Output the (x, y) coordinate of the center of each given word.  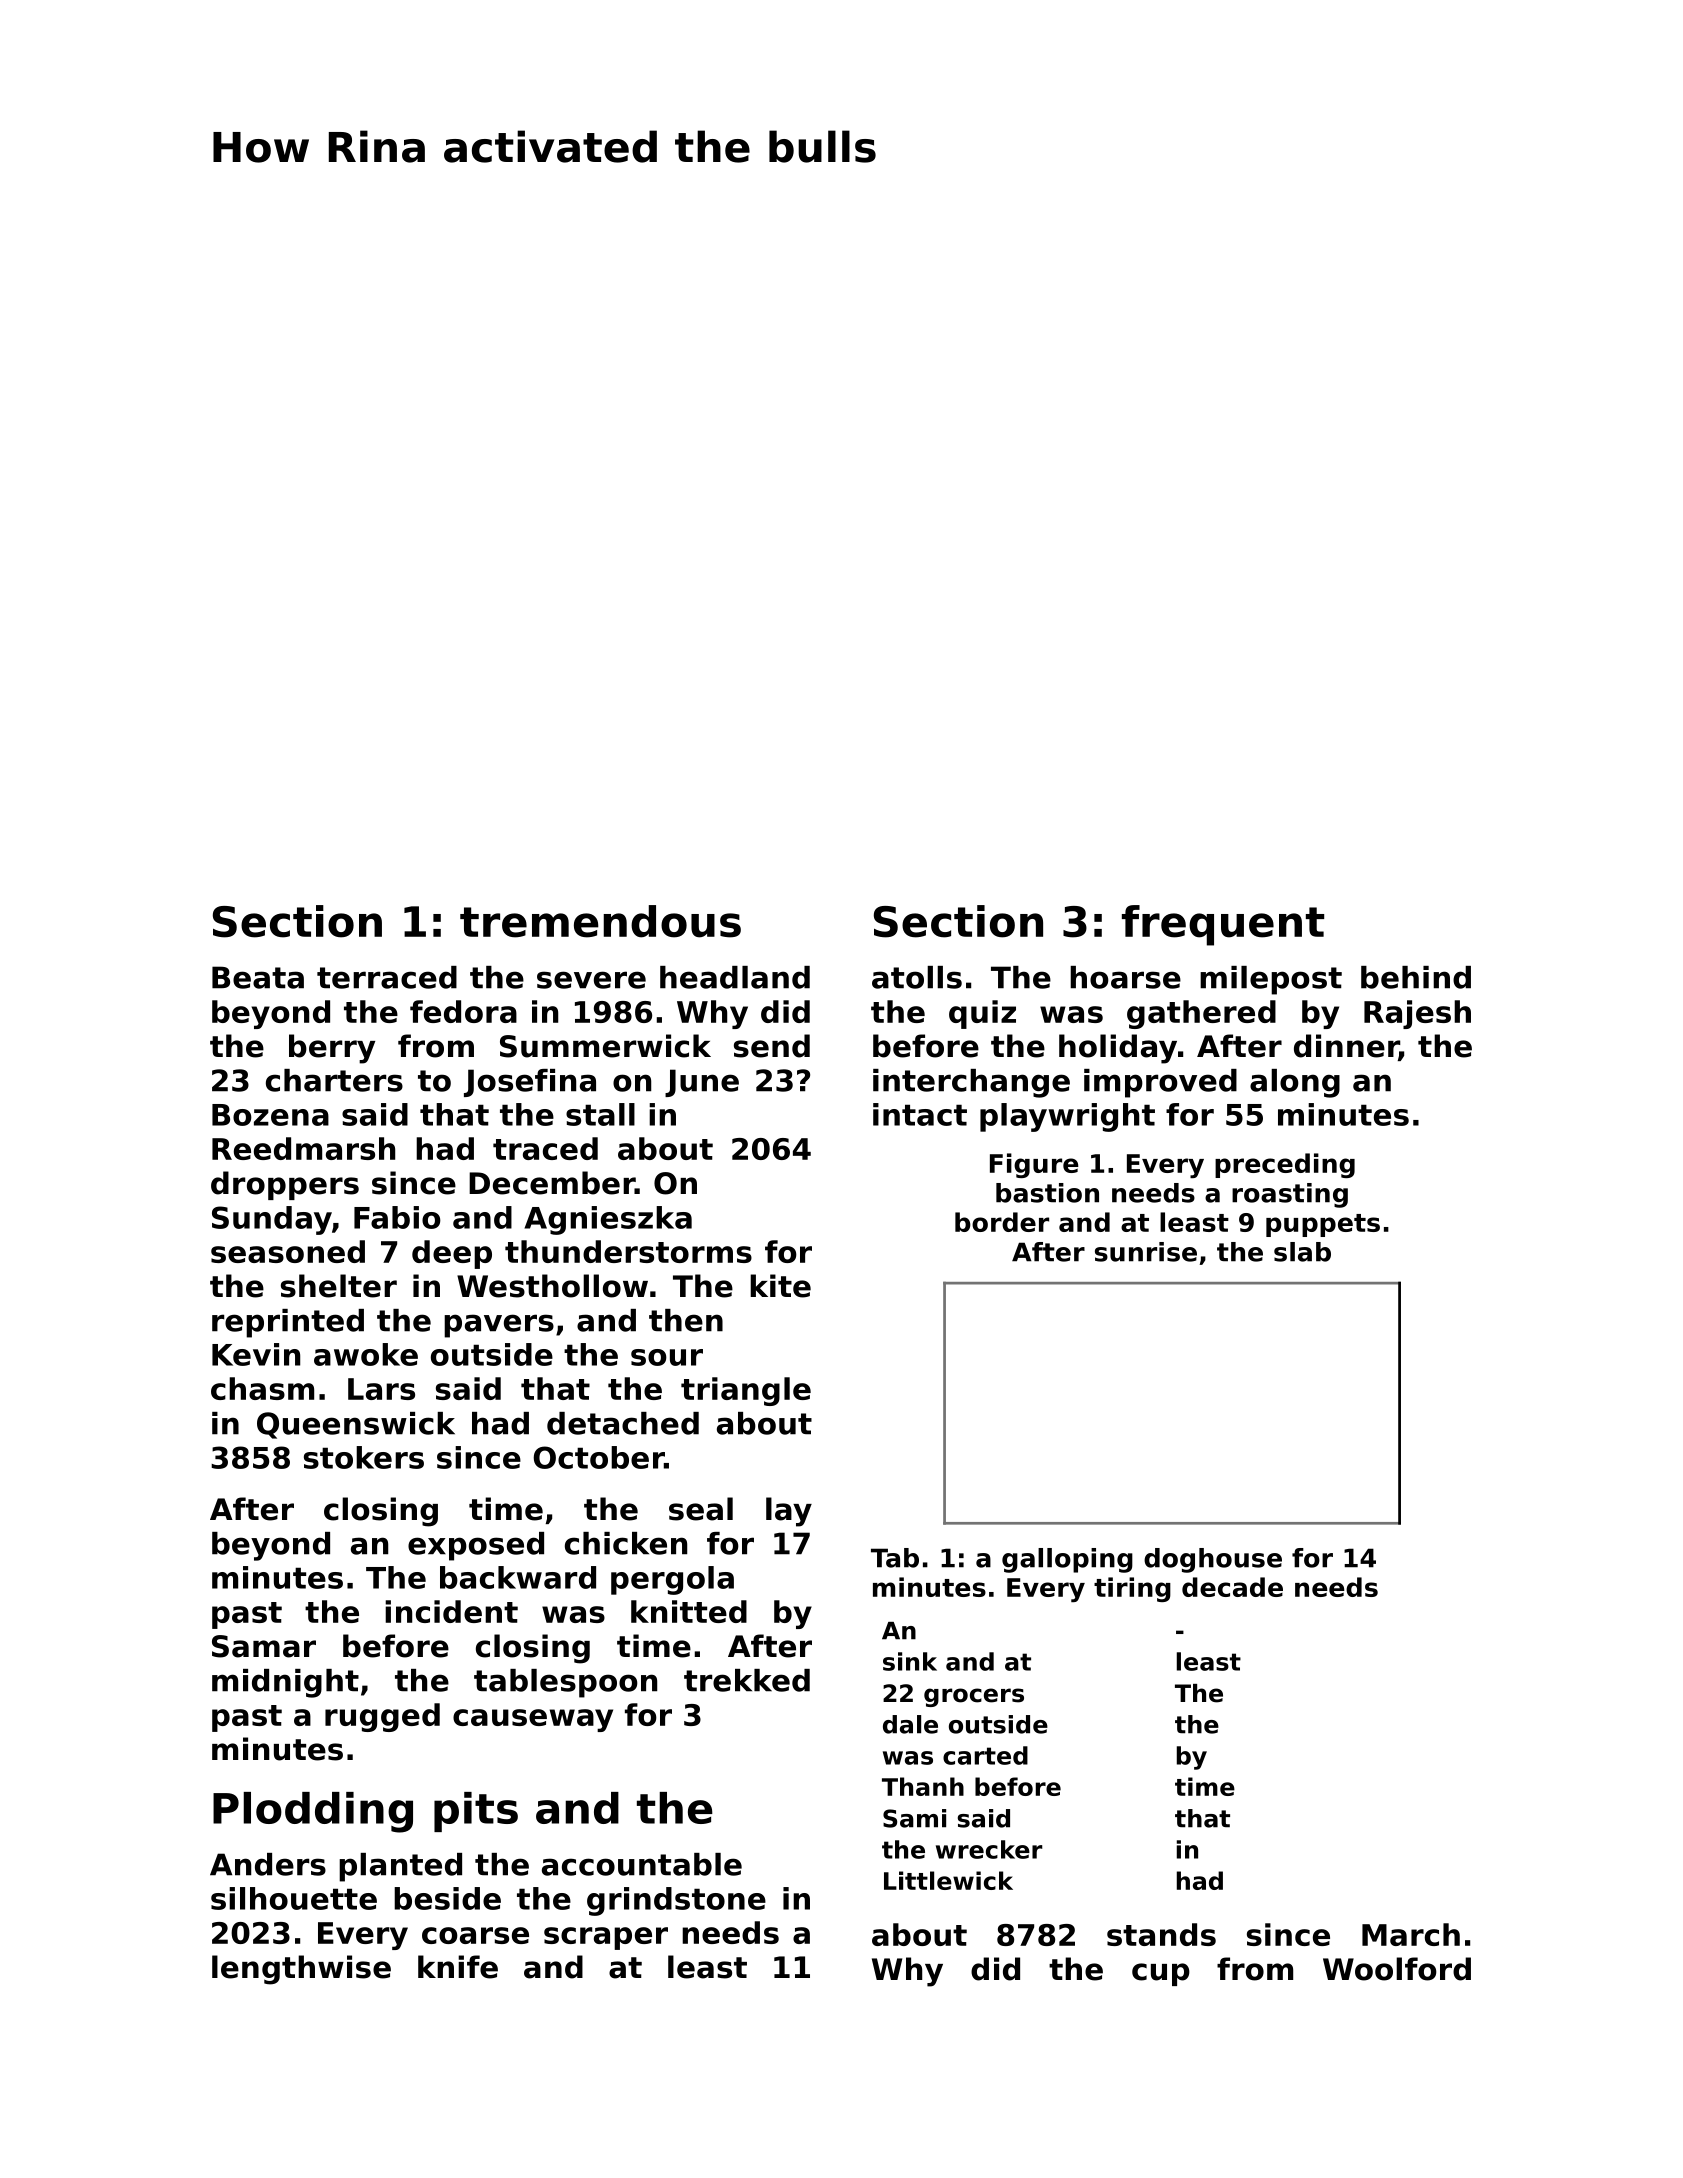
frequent (1223, 925)
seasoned (288, 1251)
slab (1302, 1252)
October (598, 1457)
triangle (746, 1391)
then (686, 1320)
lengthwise (301, 1970)
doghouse (1213, 1560)
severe (591, 980)
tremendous (600, 921)
